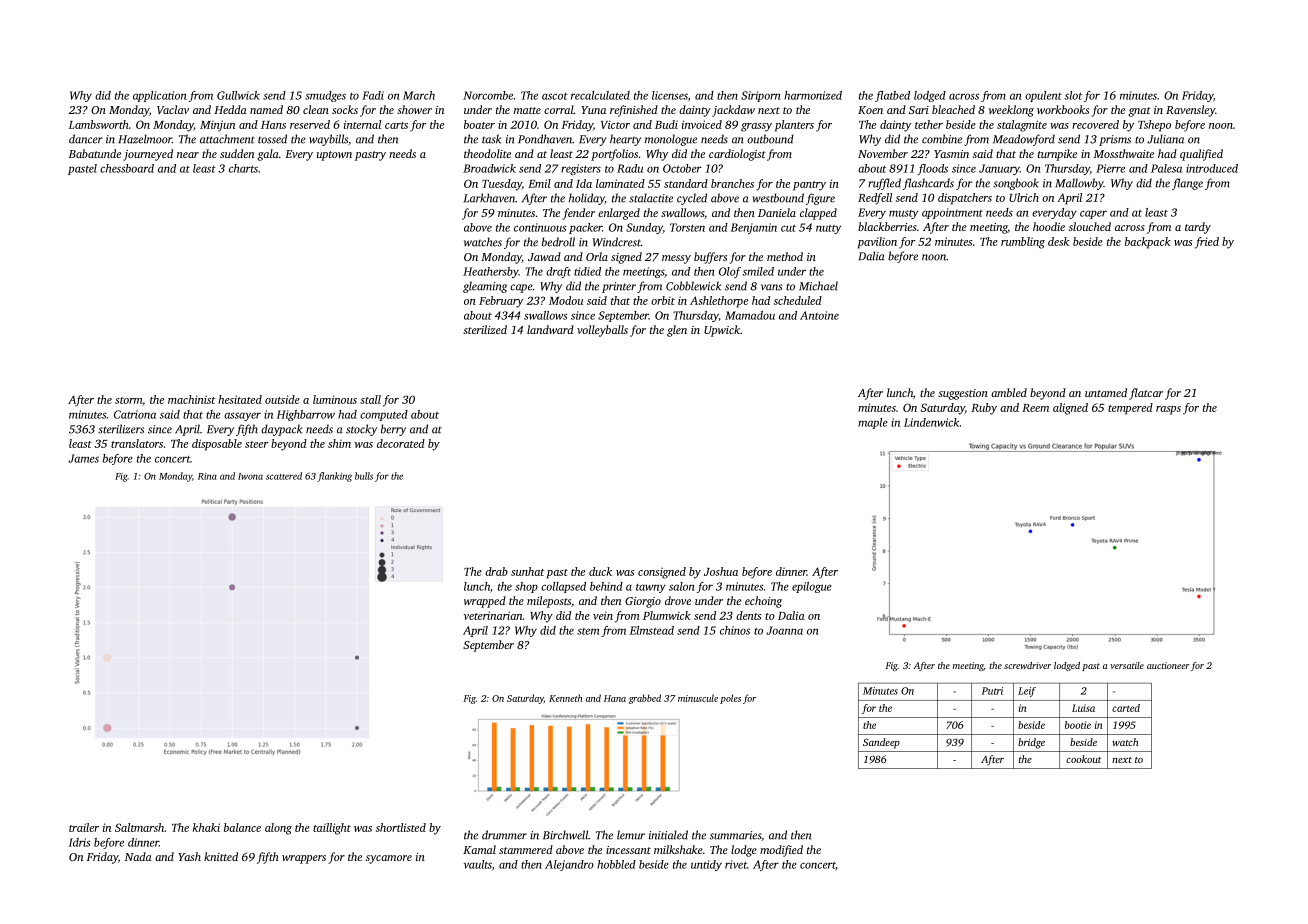 The height and width of the document is (924, 1308). I want to click on Hana, so click(615, 698).
